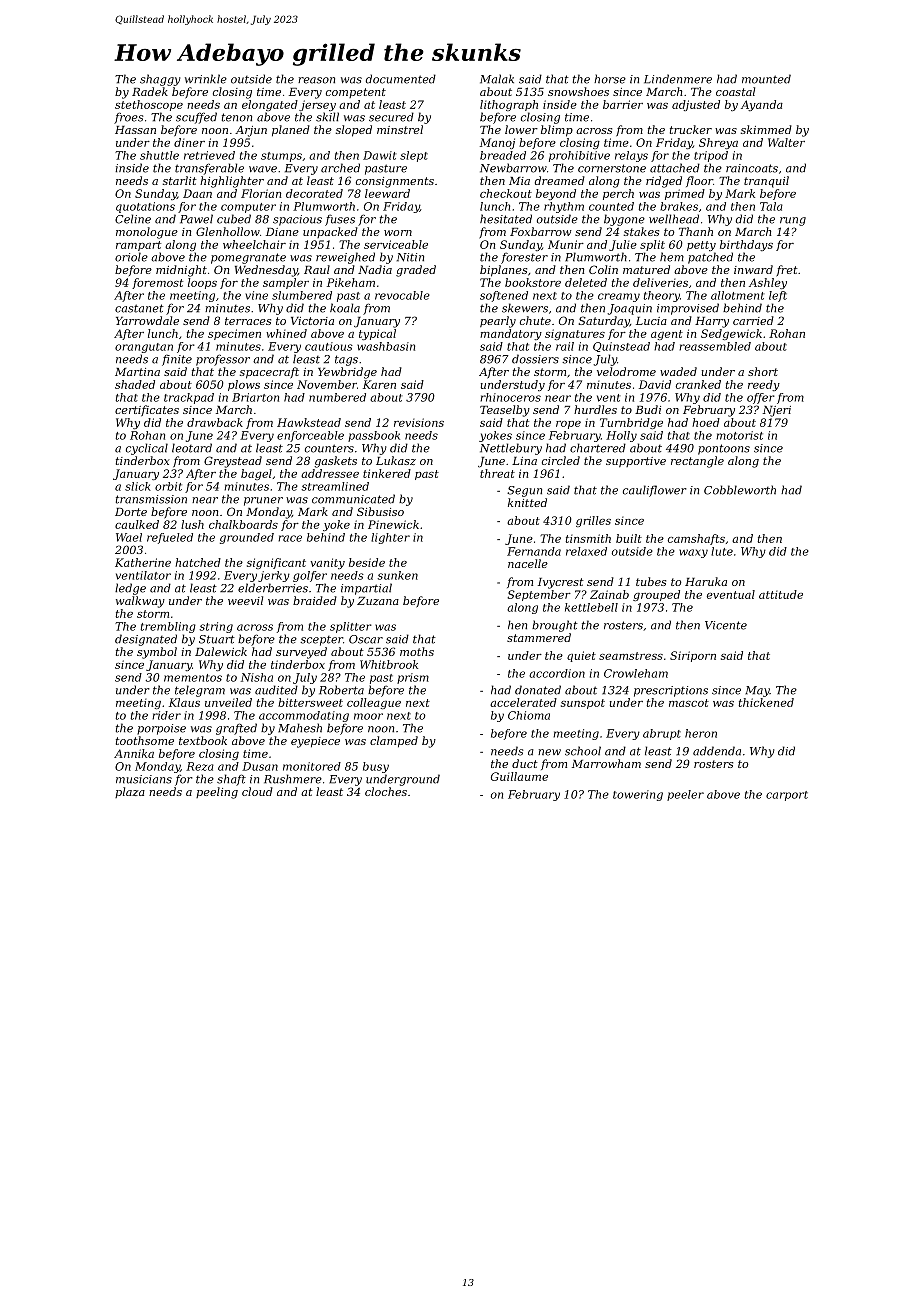 The height and width of the image is (1308, 924). What do you see at coordinates (509, 105) in the image?
I see `lithograph` at bounding box center [509, 105].
